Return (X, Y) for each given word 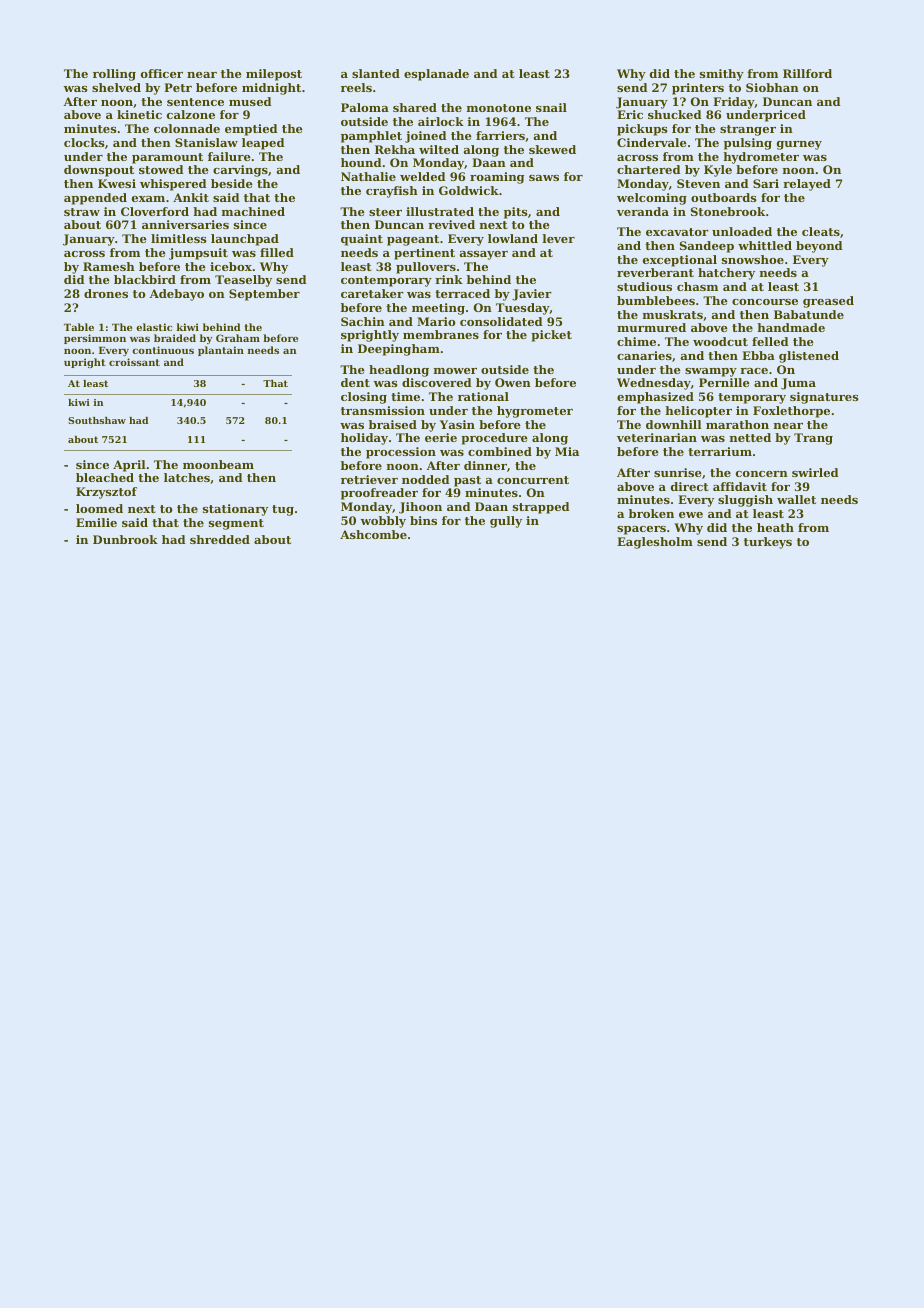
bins (423, 520)
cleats (821, 231)
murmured (651, 327)
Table (79, 327)
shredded (220, 539)
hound (361, 162)
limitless (179, 238)
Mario (436, 321)
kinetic (139, 114)
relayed (807, 185)
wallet (796, 499)
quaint (362, 240)
